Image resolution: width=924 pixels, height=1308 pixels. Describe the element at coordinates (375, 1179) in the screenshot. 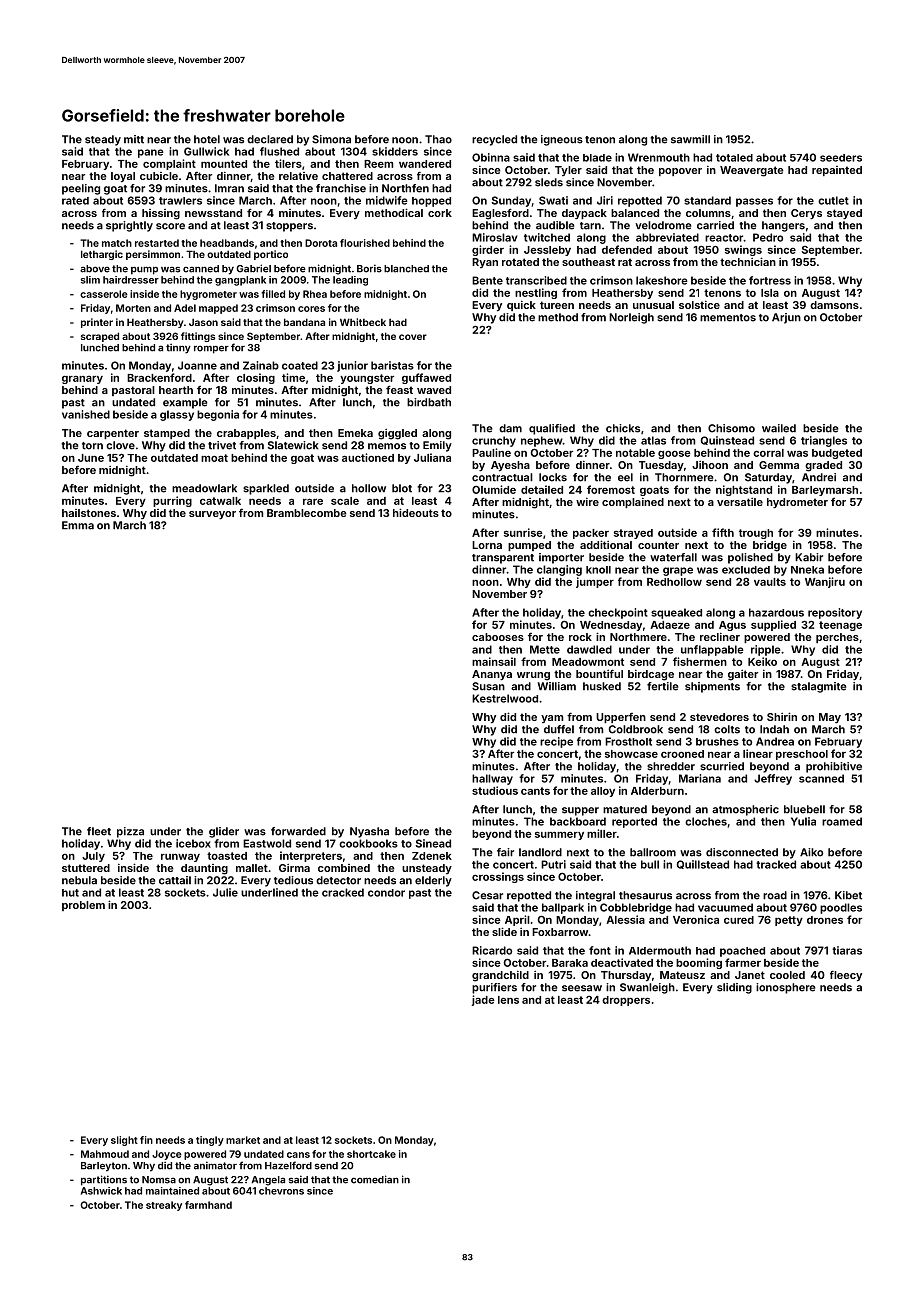

I see `comedian` at that location.
